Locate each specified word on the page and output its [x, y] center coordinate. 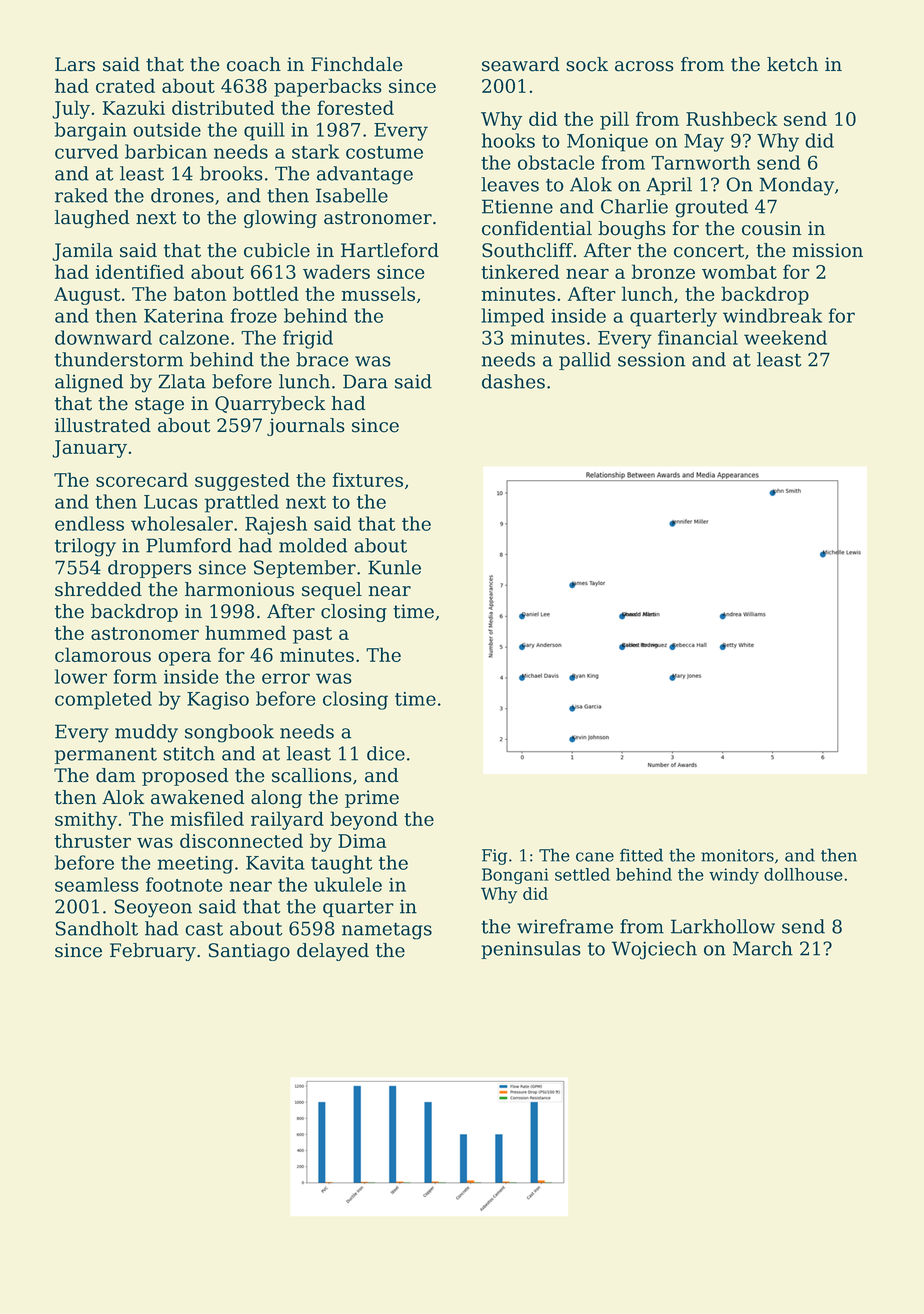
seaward [520, 64]
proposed [185, 777]
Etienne [517, 206]
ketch [792, 64]
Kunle [394, 567]
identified [140, 271]
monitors [737, 855]
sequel [332, 591]
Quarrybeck [270, 405]
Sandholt [97, 928]
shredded [98, 589]
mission [828, 250]
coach [254, 64]
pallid [585, 361]
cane [595, 857]
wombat [739, 271]
